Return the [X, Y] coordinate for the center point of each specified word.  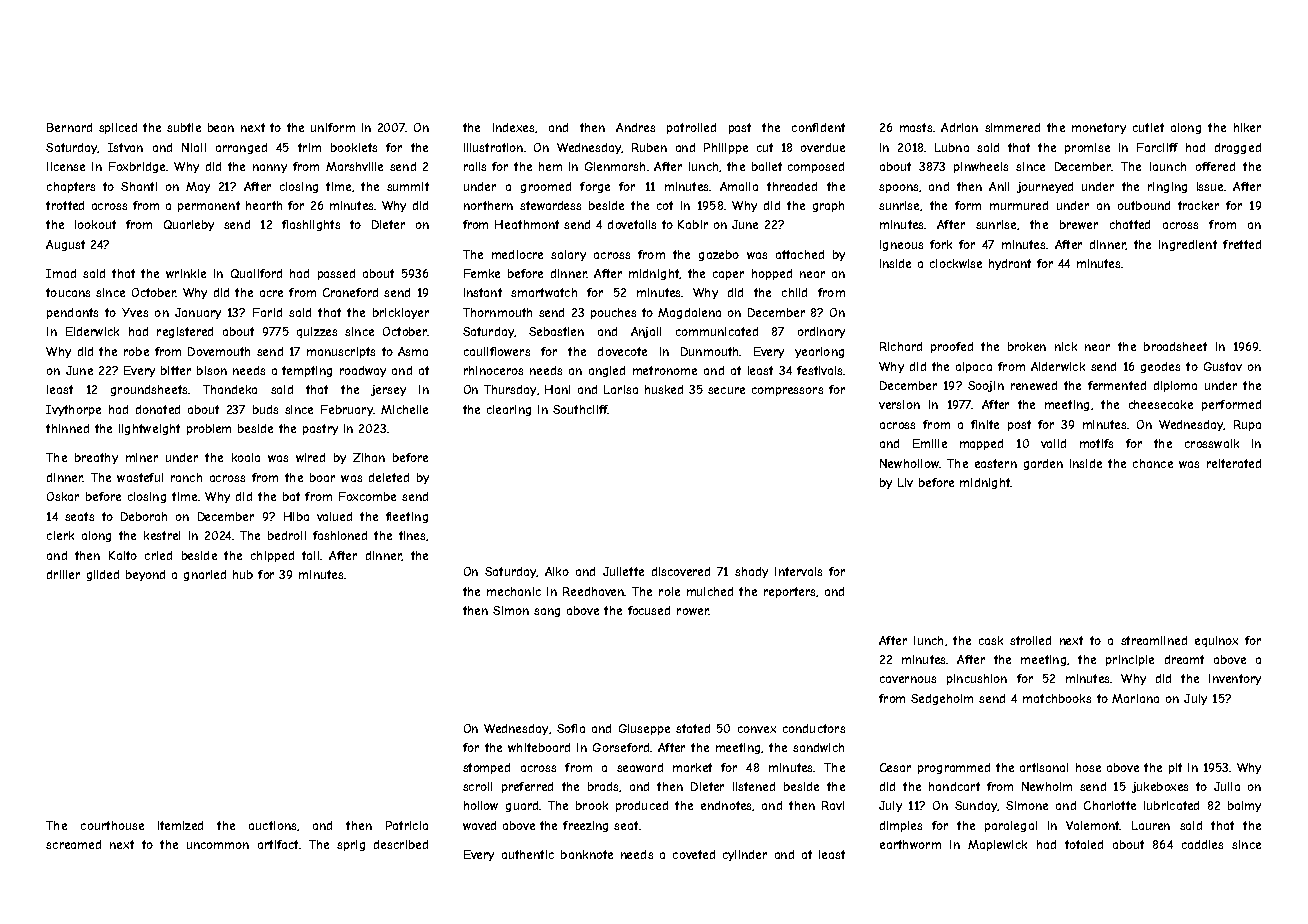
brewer [1079, 224]
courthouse [112, 825]
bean [221, 127]
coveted [694, 854]
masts [916, 127]
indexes [513, 127]
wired [310, 457]
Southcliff [580, 409]
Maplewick [997, 845]
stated [693, 728]
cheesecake [1161, 404]
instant [483, 292]
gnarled [205, 575]
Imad [61, 273]
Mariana [1135, 698]
